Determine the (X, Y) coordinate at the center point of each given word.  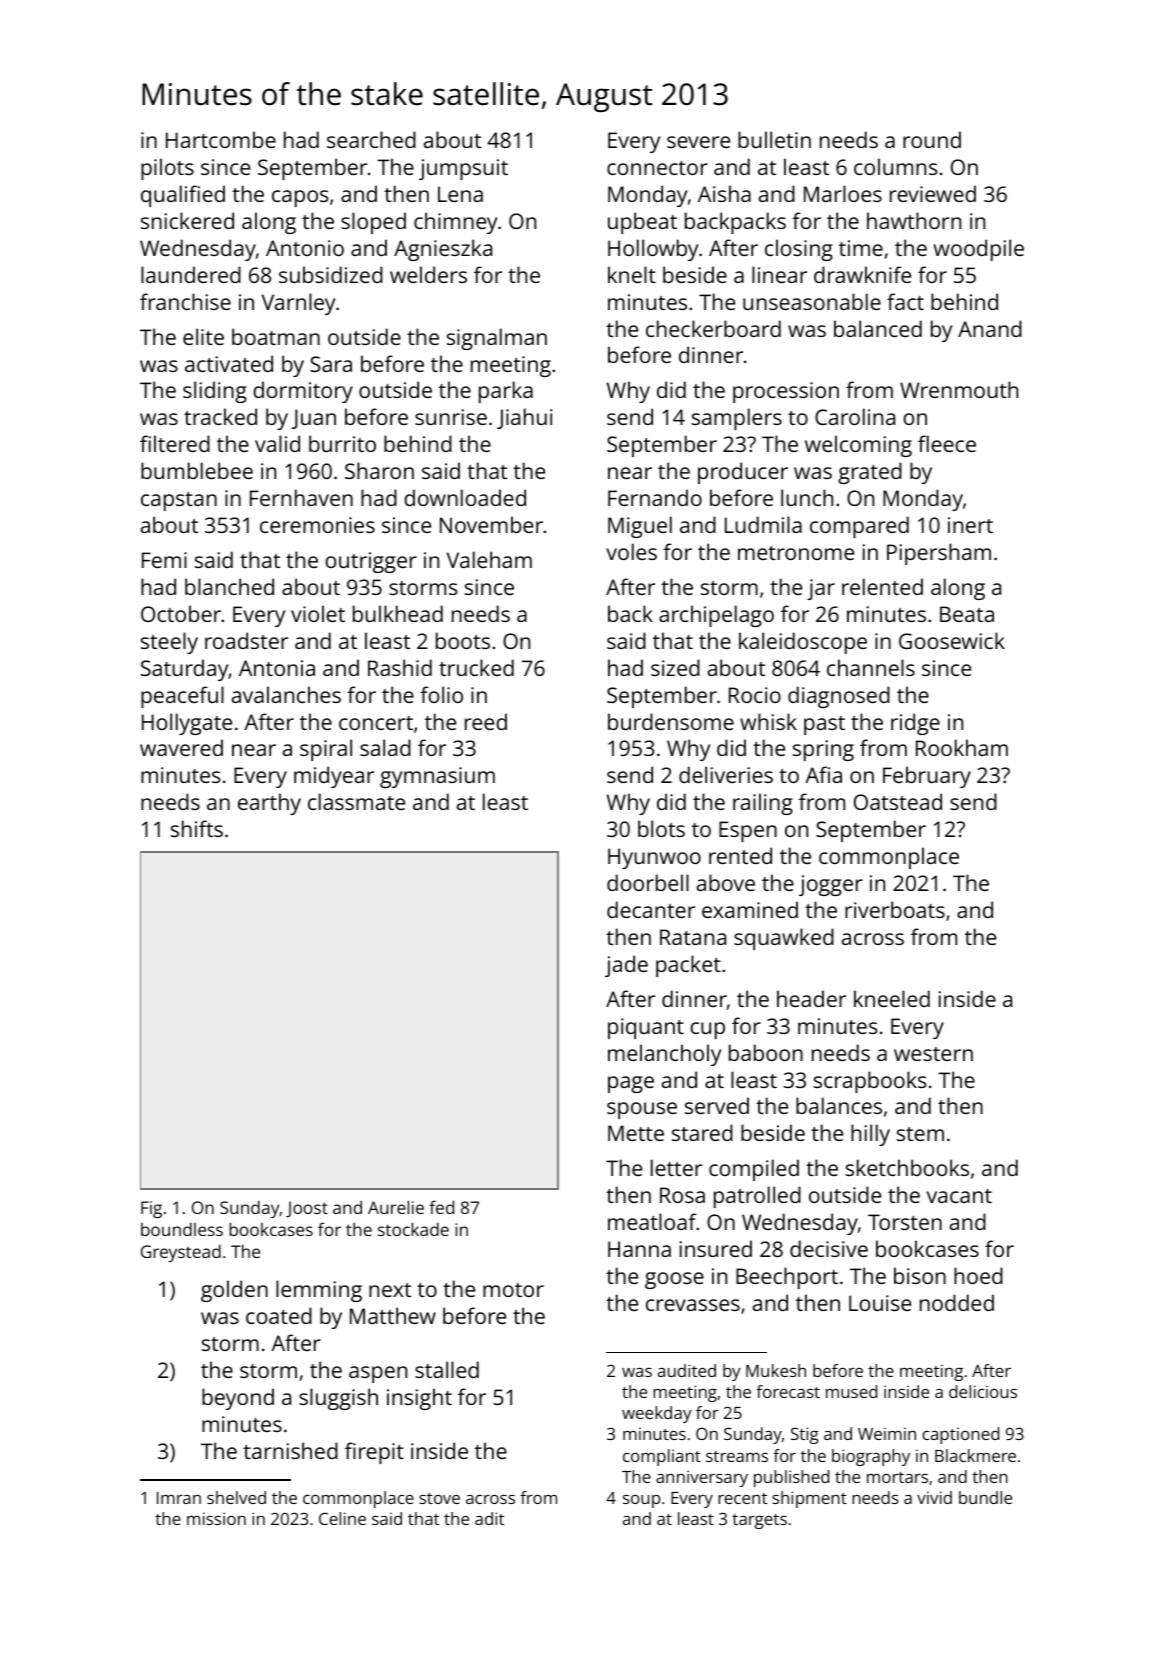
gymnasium (437, 777)
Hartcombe (221, 139)
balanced (878, 328)
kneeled (892, 998)
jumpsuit (463, 169)
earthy (269, 804)
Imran (179, 1498)
